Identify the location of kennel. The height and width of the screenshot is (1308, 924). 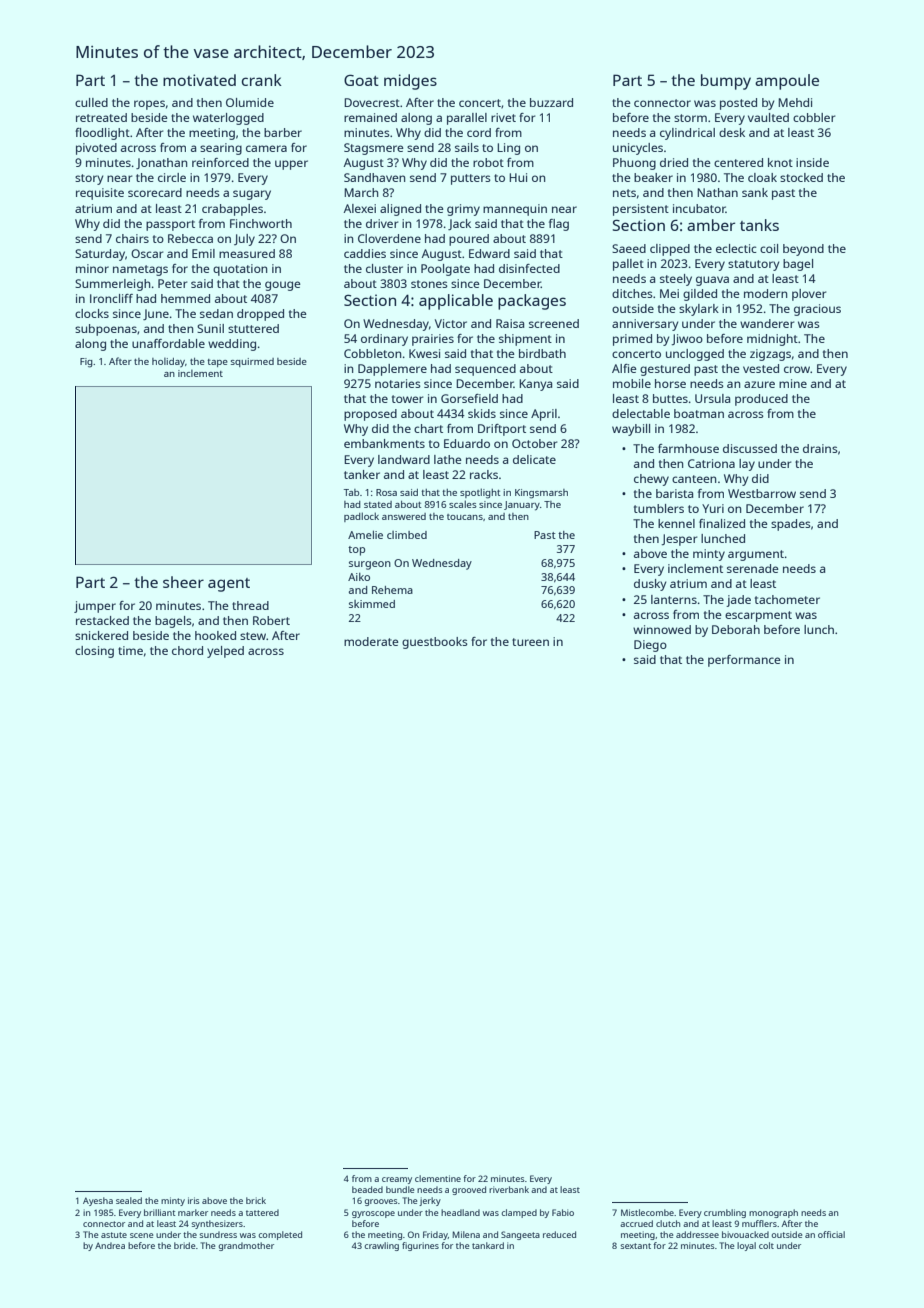
(676, 523).
